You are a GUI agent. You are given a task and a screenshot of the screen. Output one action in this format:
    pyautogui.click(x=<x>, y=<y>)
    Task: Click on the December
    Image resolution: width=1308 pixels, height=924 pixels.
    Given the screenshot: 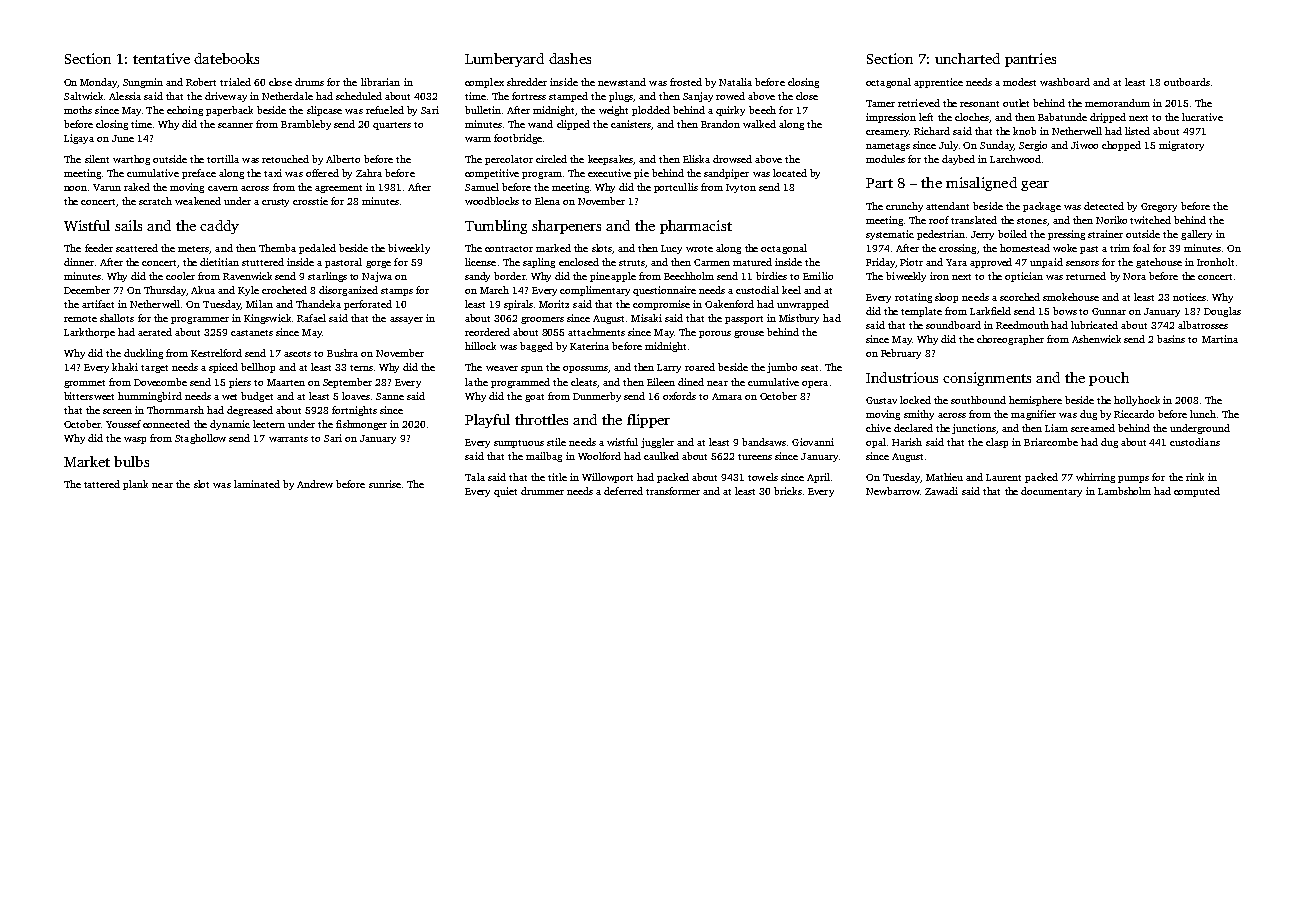 What is the action you would take?
    pyautogui.click(x=87, y=290)
